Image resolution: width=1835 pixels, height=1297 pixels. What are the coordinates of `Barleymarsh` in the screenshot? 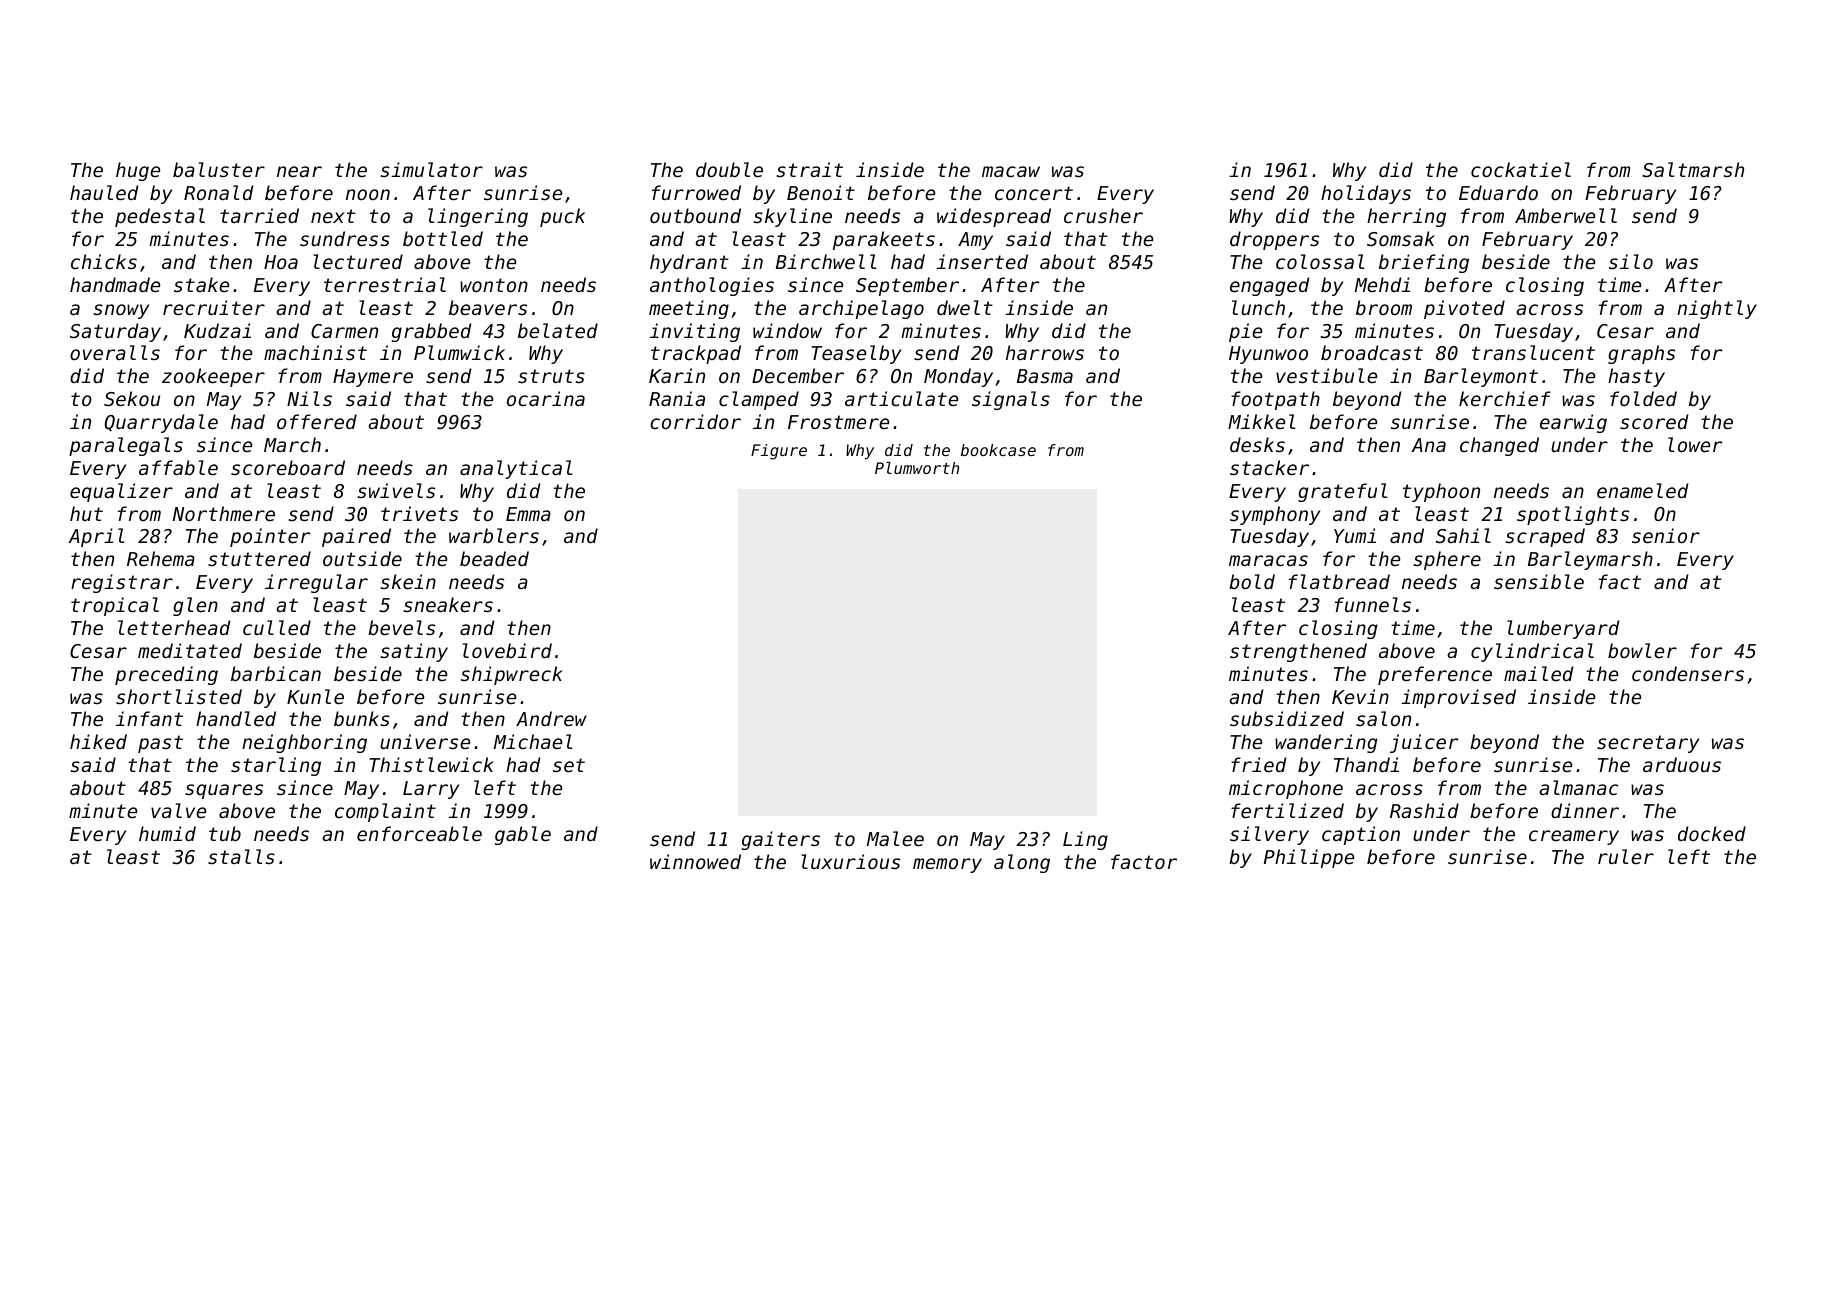 It's located at (1590, 560).
